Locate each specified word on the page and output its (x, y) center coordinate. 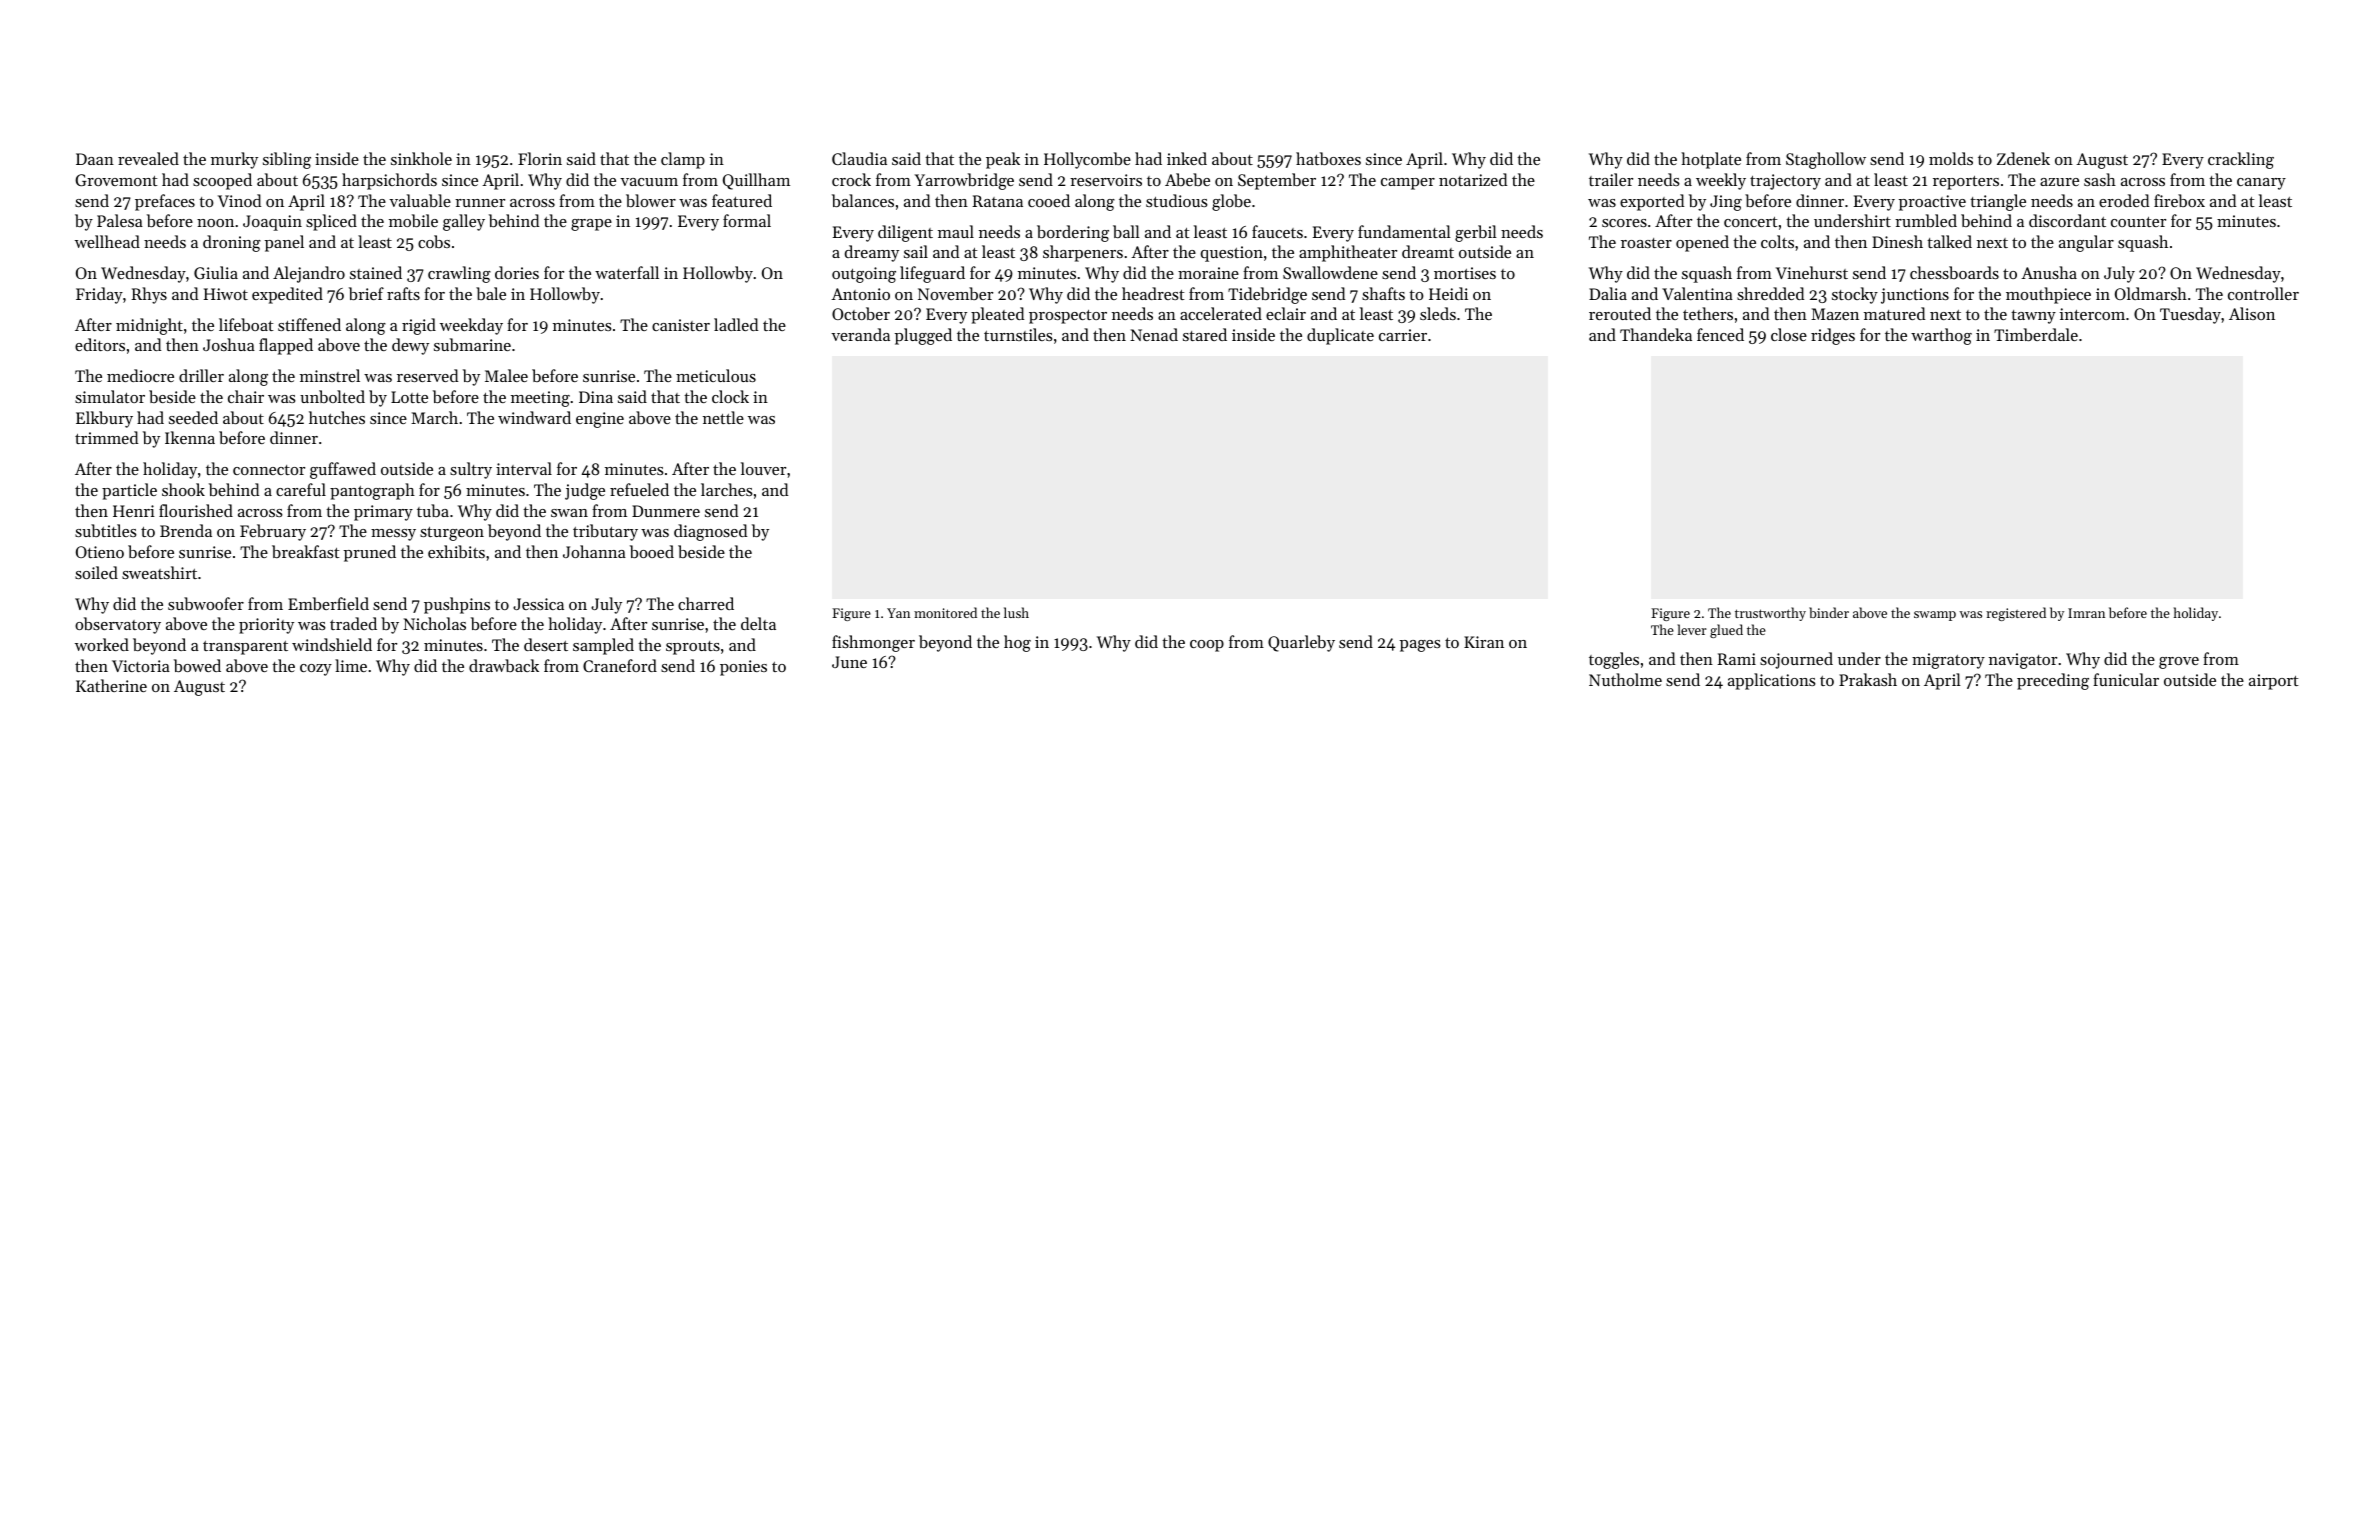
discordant (2067, 220)
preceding (2053, 681)
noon (215, 223)
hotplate (1711, 160)
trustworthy (1770, 614)
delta (758, 623)
